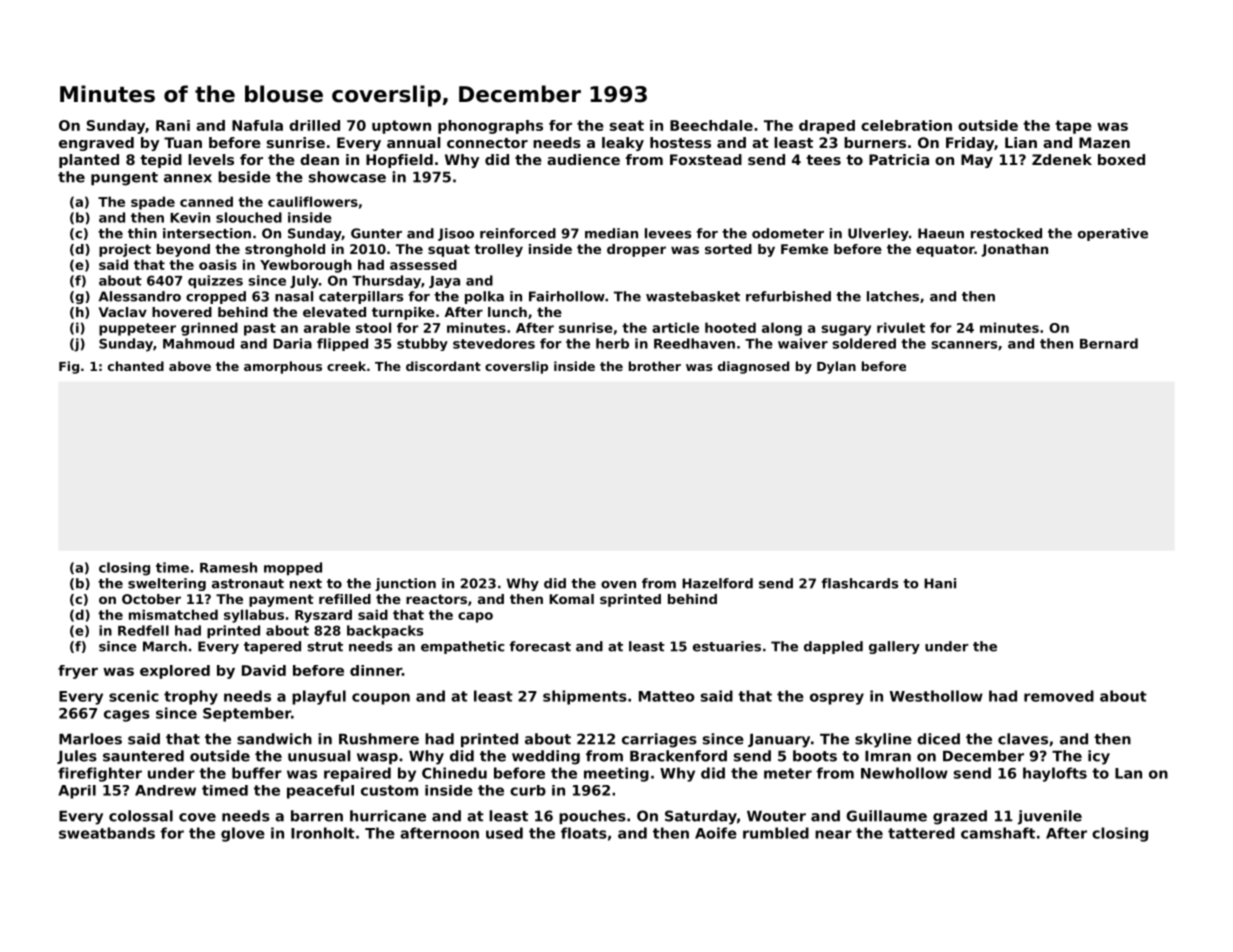 This screenshot has height=952, width=1233. What do you see at coordinates (283, 367) in the screenshot?
I see `amorphous` at bounding box center [283, 367].
